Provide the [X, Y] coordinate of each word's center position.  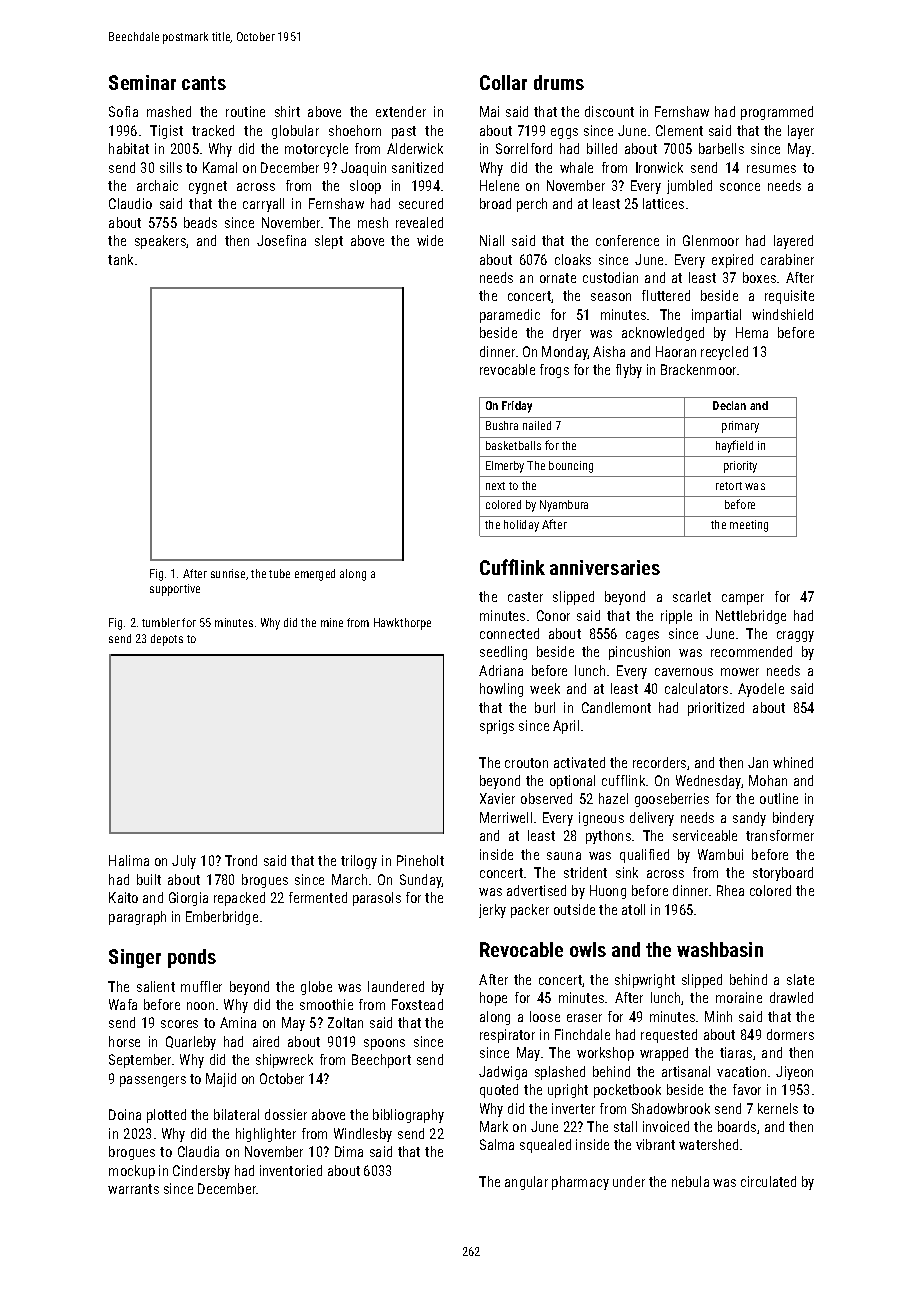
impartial [716, 316]
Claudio [130, 203]
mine [332, 622]
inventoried [291, 1170]
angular [526, 1183]
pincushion [639, 653]
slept [329, 242]
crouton [526, 763]
